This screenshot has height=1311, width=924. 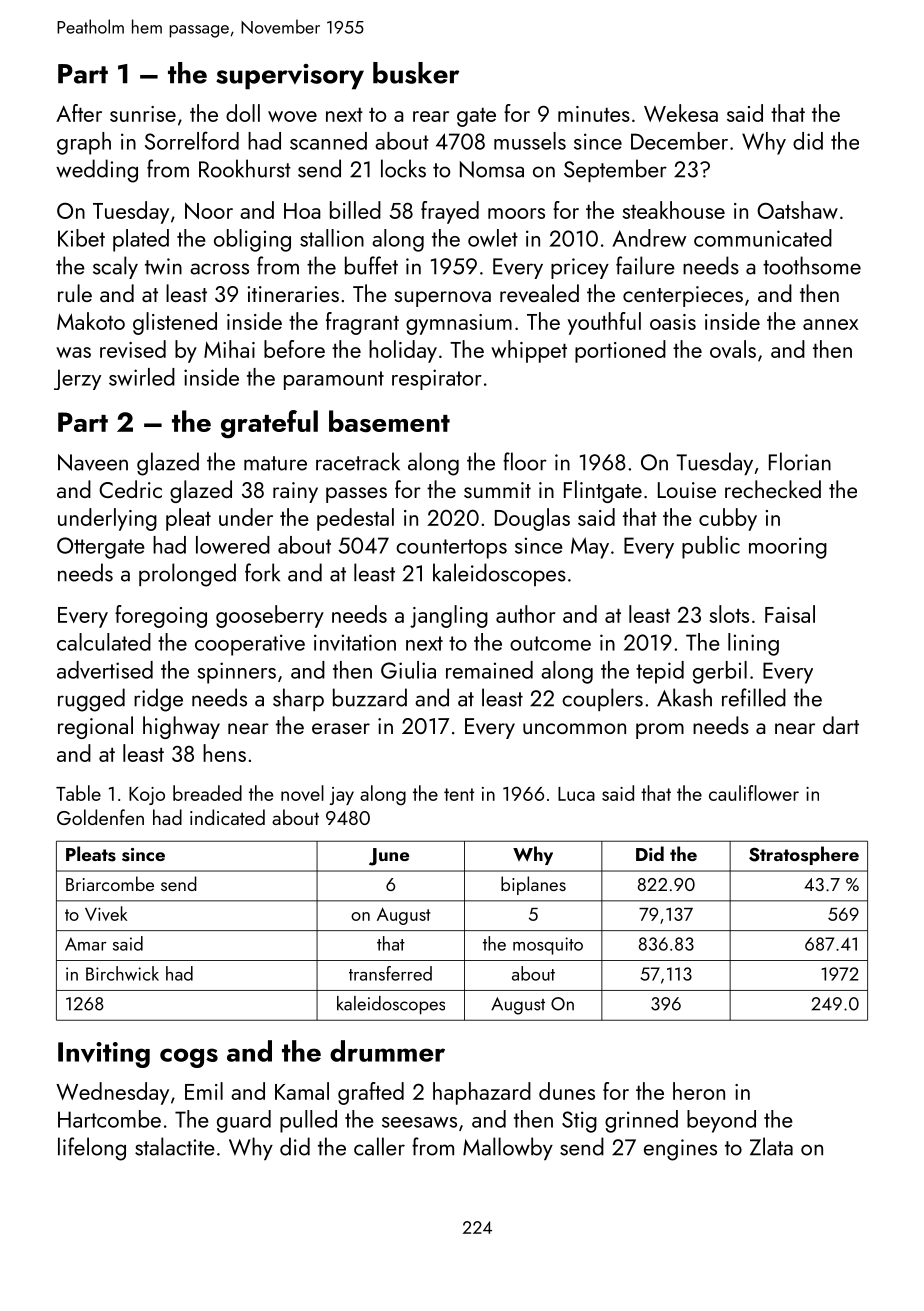 I want to click on calculated, so click(x=104, y=642).
